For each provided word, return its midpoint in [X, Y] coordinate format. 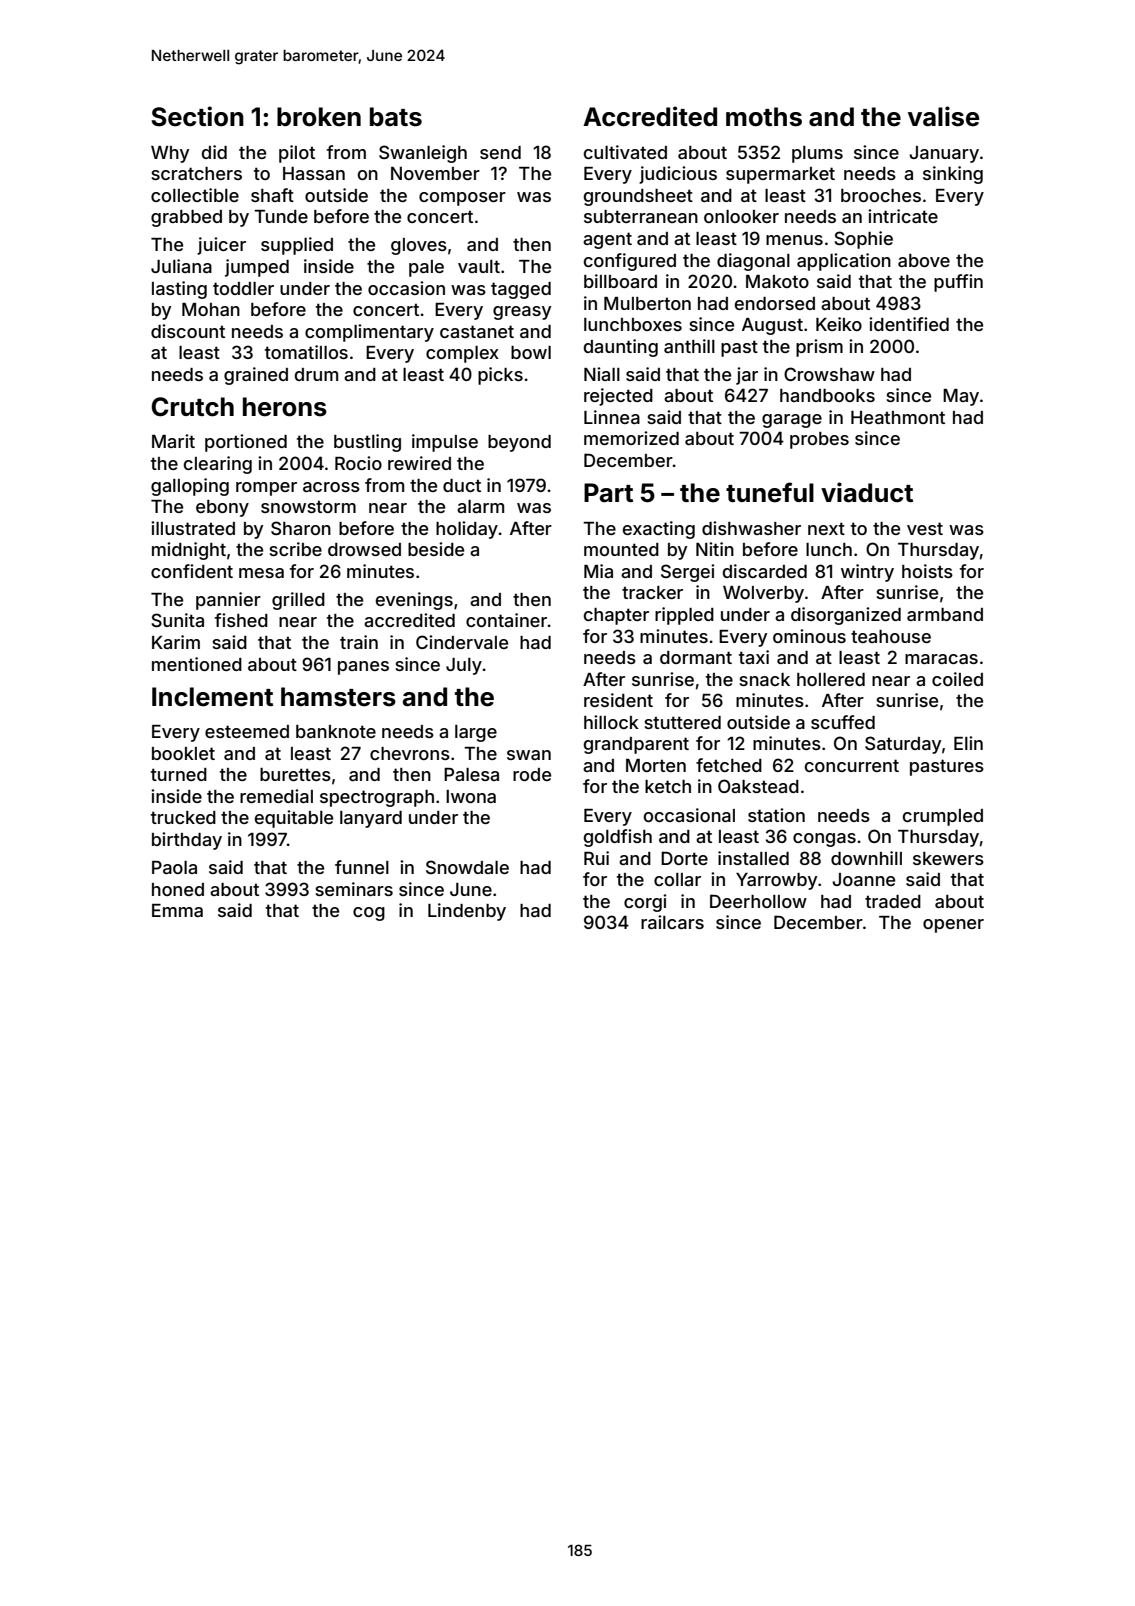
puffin [958, 283]
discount [188, 331]
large [476, 733]
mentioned [197, 664]
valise [944, 116]
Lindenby [467, 912]
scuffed [843, 722]
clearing [218, 465]
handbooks [827, 395]
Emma [177, 910]
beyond [519, 443]
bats [396, 117]
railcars [672, 922]
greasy [522, 313]
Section [198, 116]
